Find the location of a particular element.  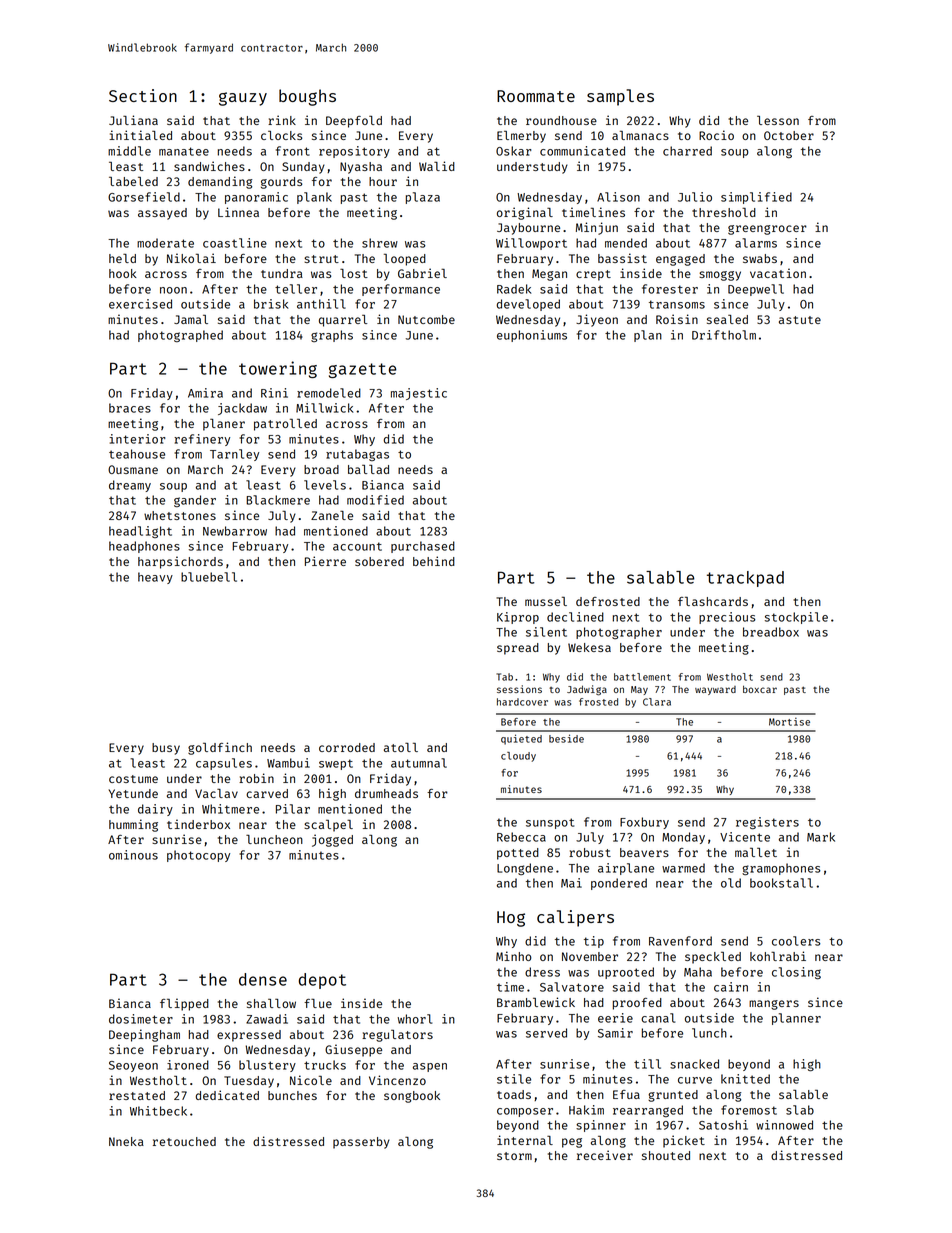

Seoyeon is located at coordinates (133, 1066).
